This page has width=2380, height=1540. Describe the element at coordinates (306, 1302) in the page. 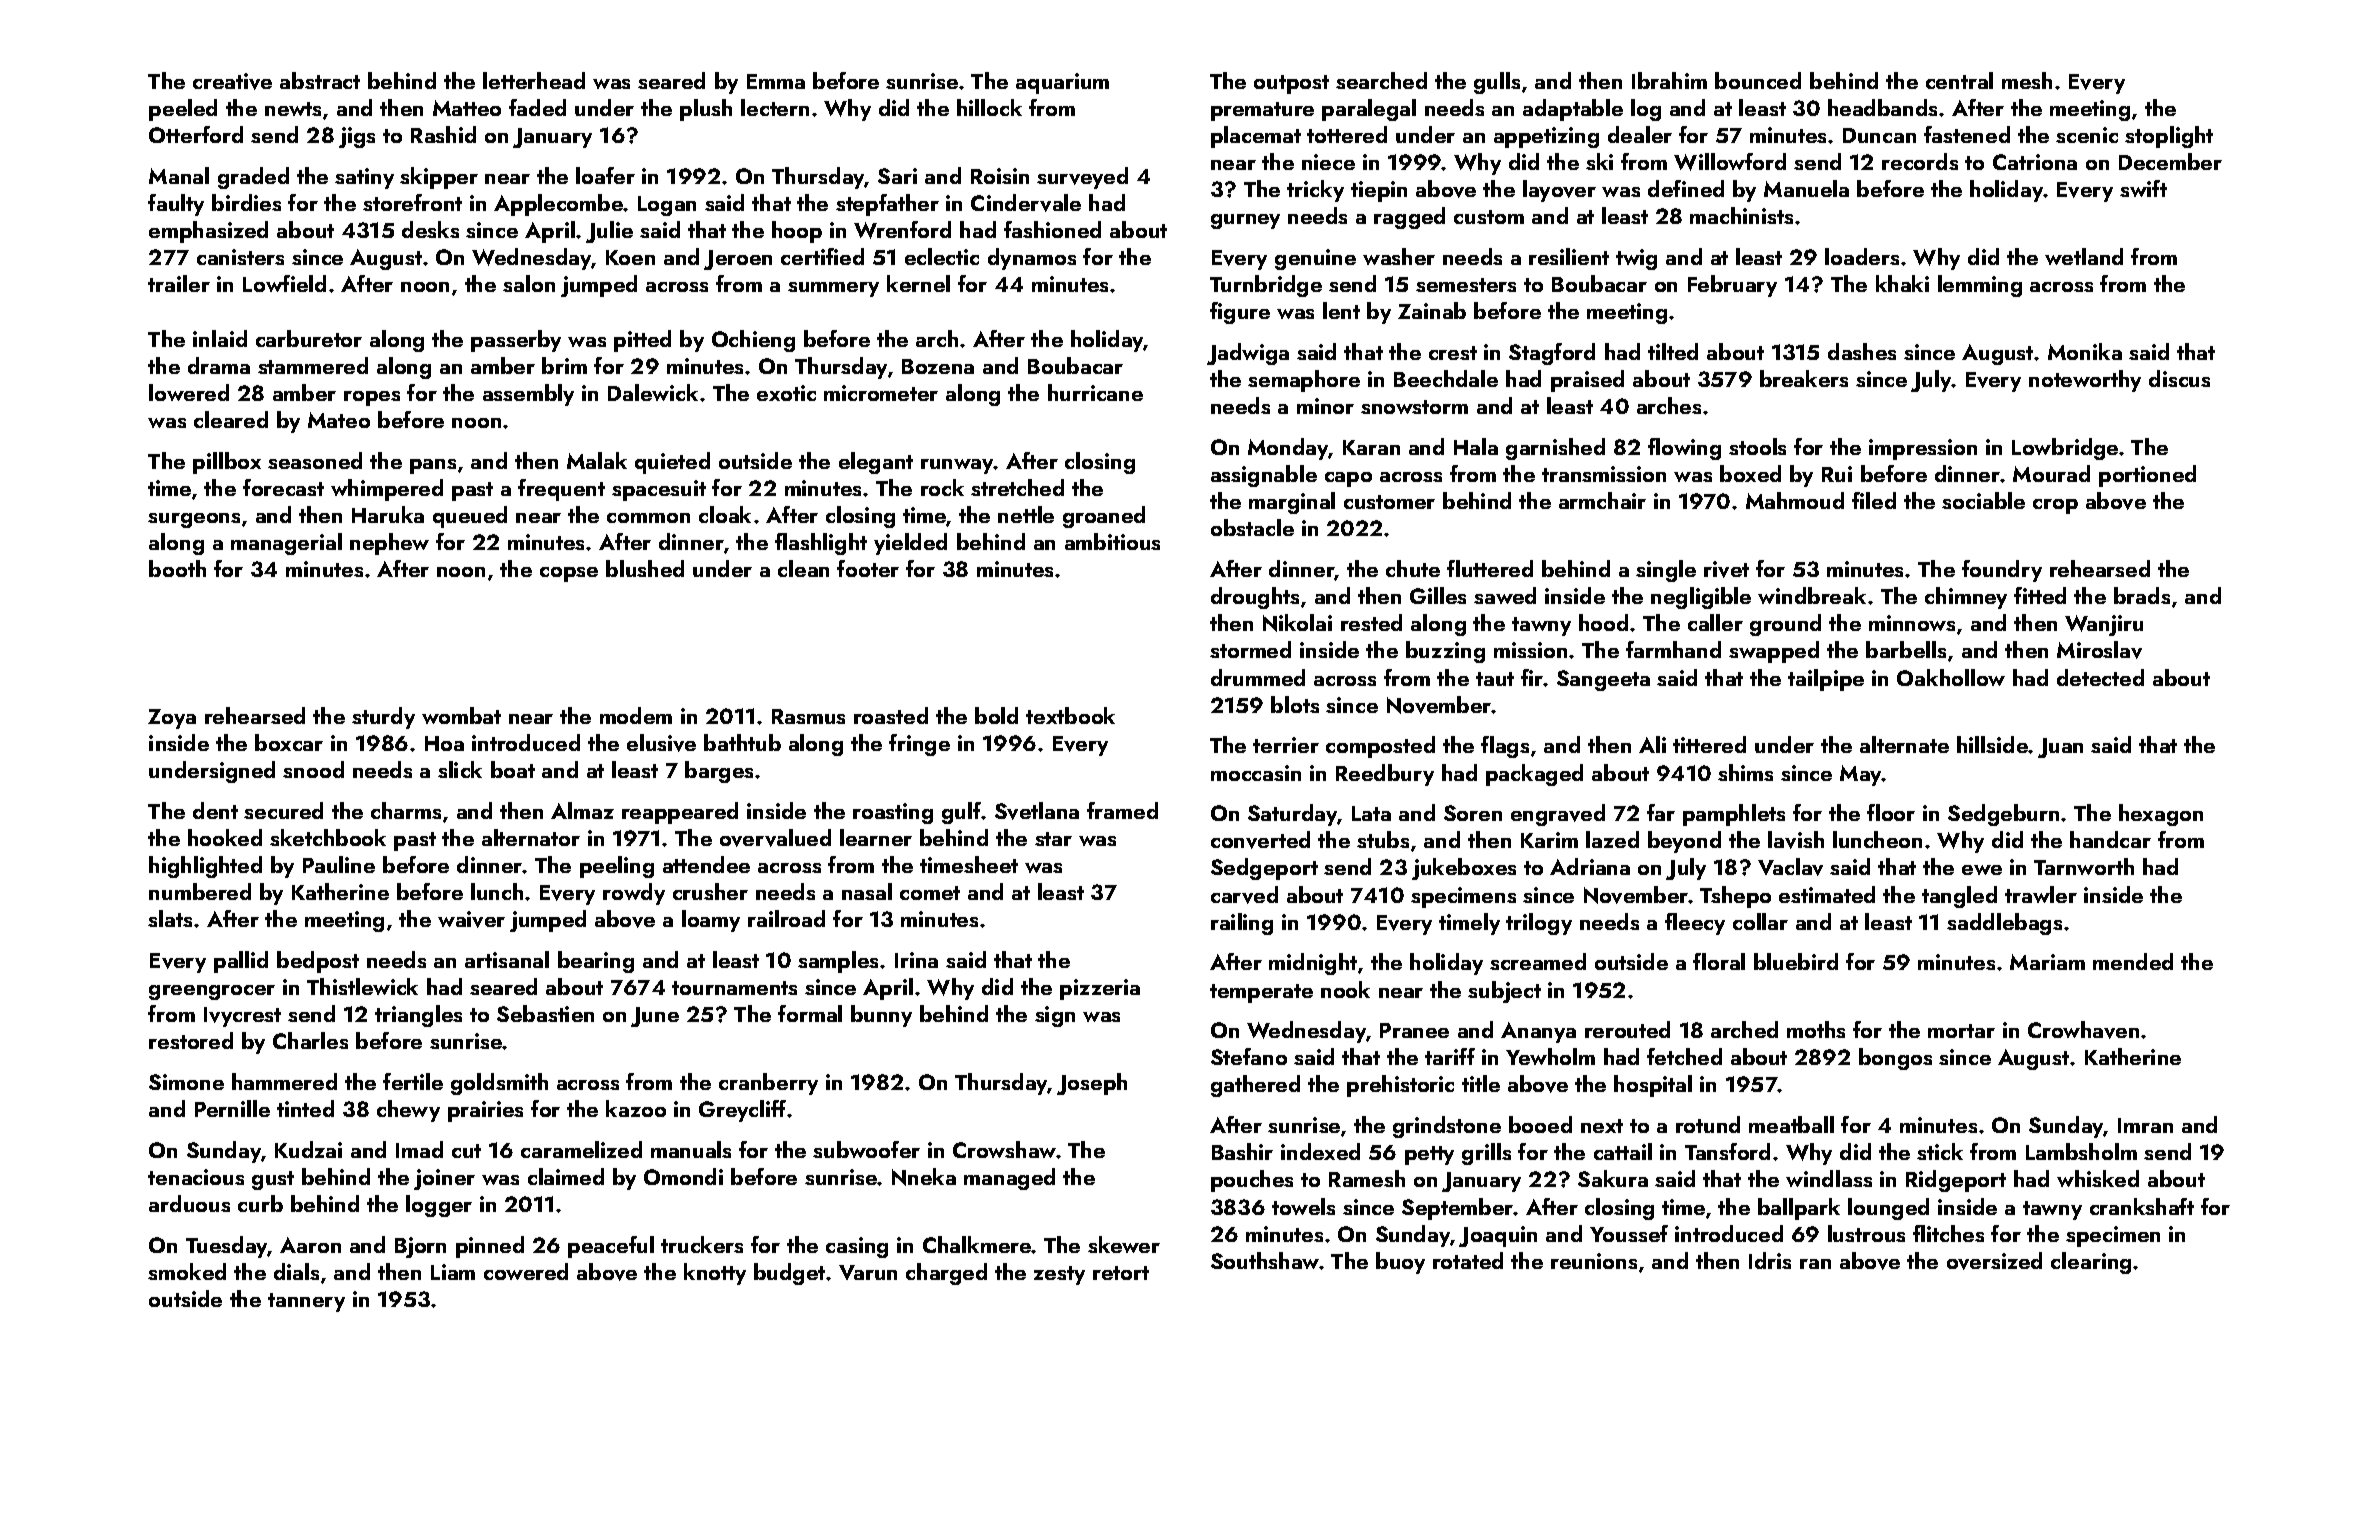

I see `tannery` at that location.
